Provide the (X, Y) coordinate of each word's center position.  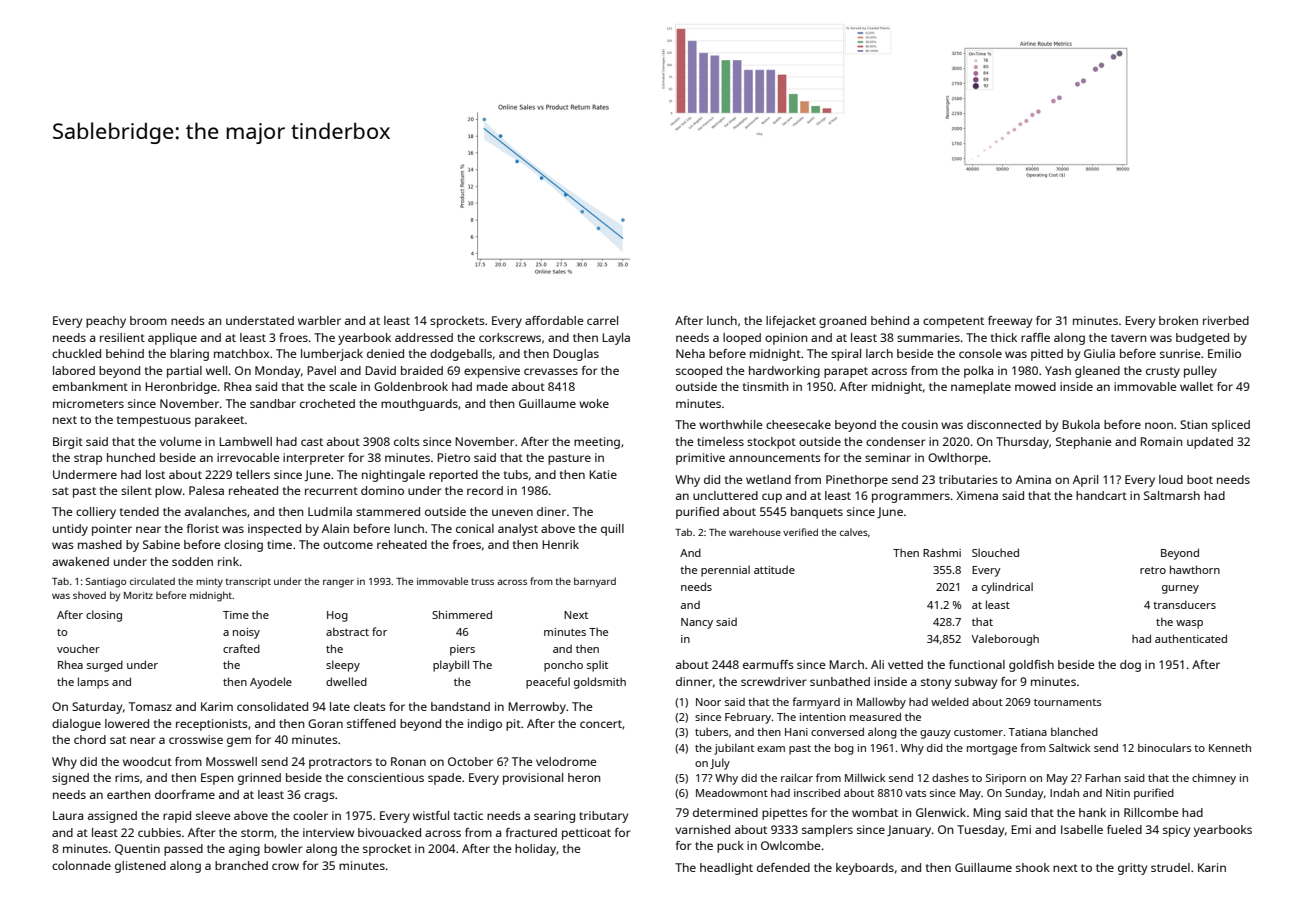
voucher (78, 648)
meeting (597, 443)
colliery (96, 513)
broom (148, 320)
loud (1171, 479)
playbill (451, 666)
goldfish (1031, 666)
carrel (602, 320)
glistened (140, 867)
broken (1178, 320)
